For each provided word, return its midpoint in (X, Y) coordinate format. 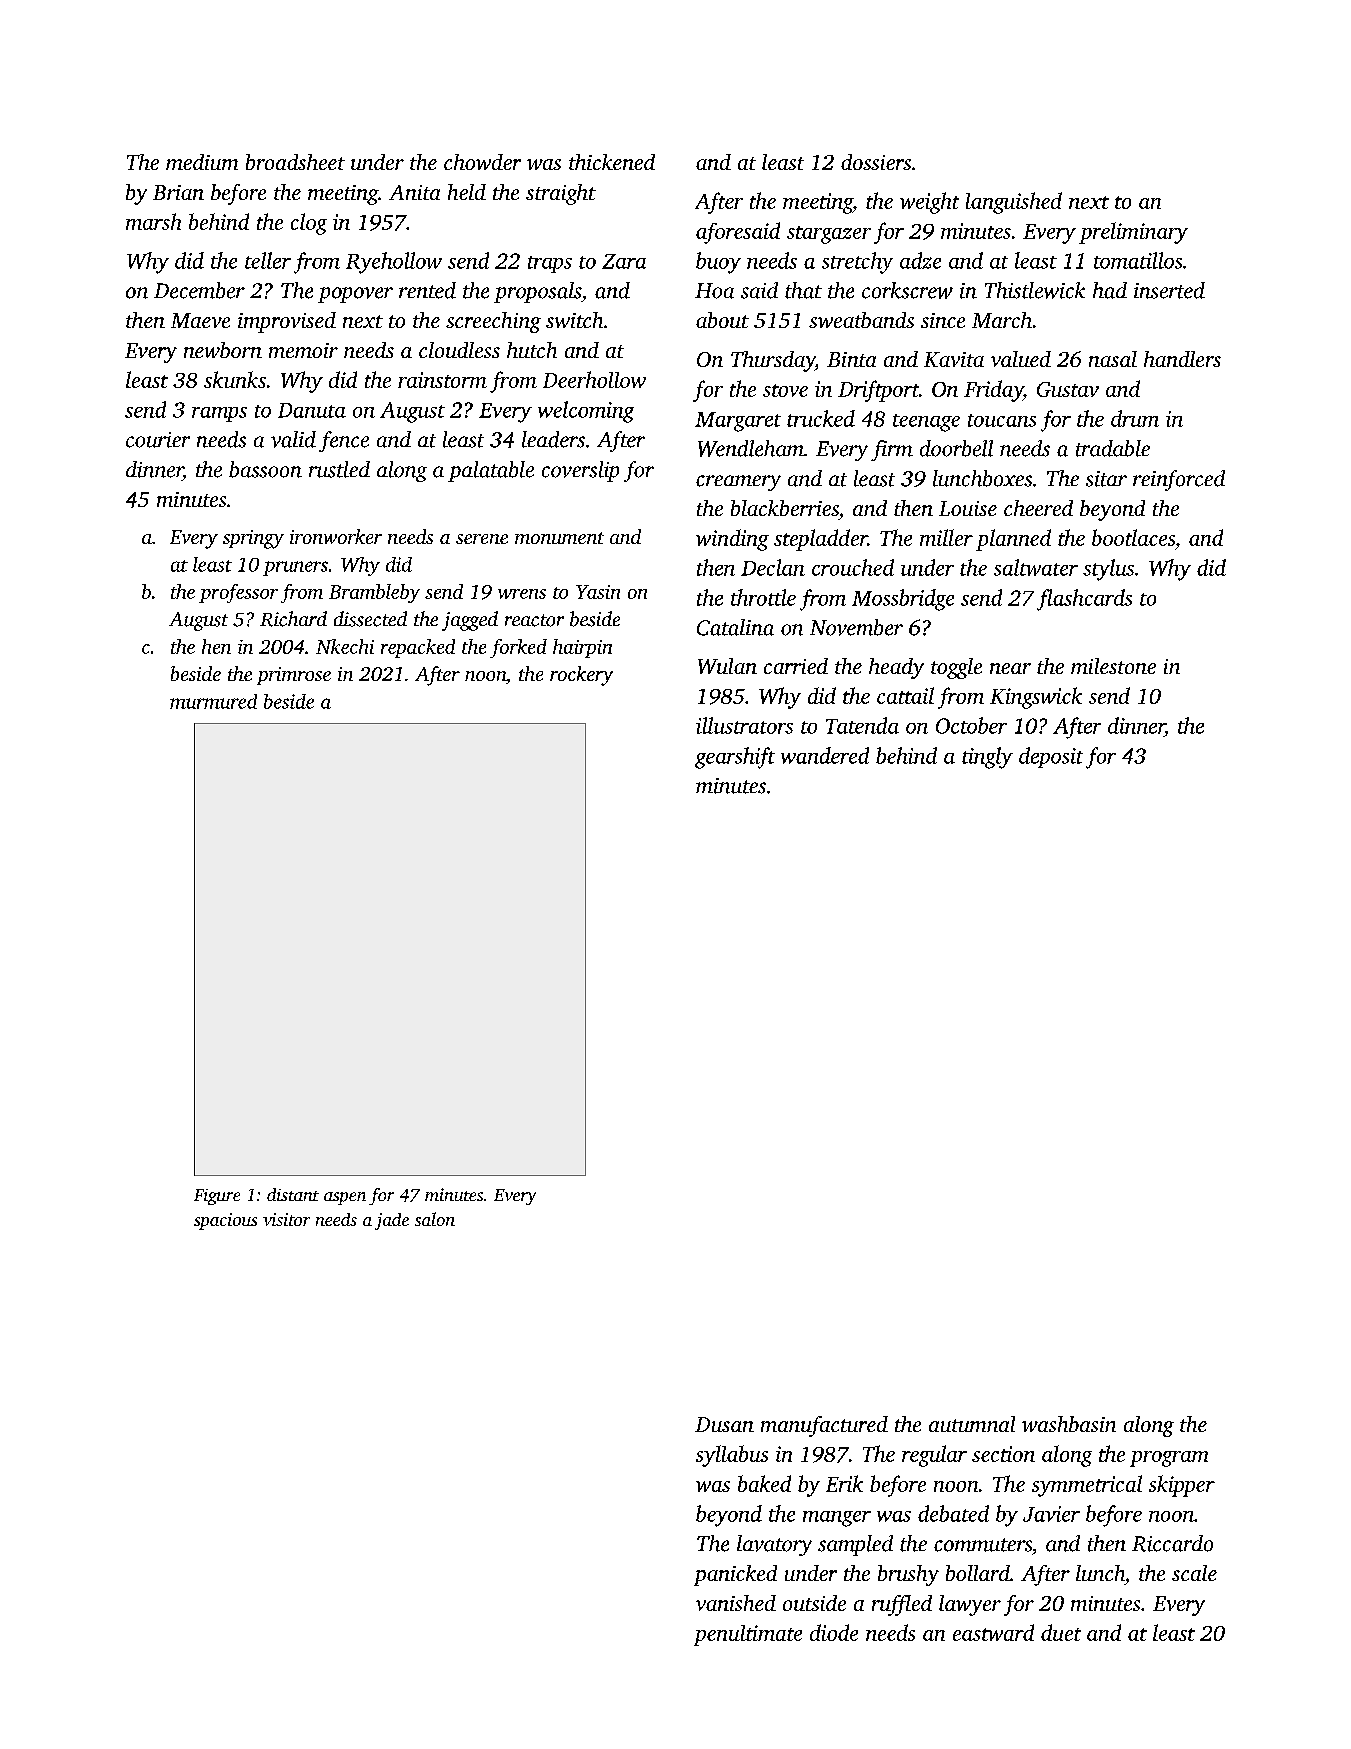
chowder (482, 162)
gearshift (735, 758)
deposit (1051, 757)
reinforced (1179, 480)
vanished (736, 1603)
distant (293, 1194)
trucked (821, 418)
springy (253, 539)
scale (1194, 1573)
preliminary (1133, 233)
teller (268, 260)
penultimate (748, 1635)
